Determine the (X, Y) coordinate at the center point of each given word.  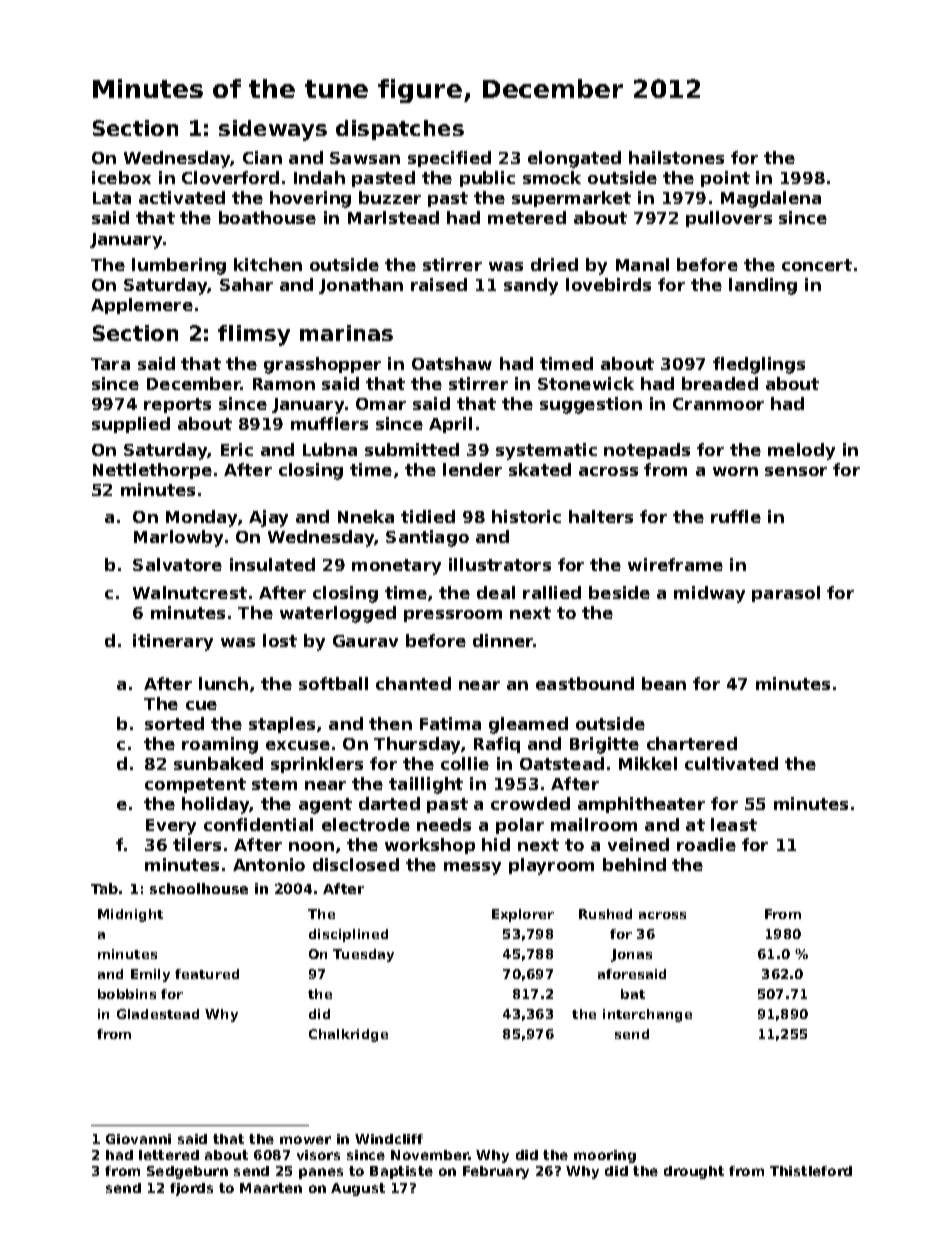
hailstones (676, 157)
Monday (201, 518)
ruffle (736, 516)
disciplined (348, 935)
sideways (273, 130)
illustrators (500, 564)
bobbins (127, 994)
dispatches (400, 130)
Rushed (605, 914)
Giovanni (138, 1139)
